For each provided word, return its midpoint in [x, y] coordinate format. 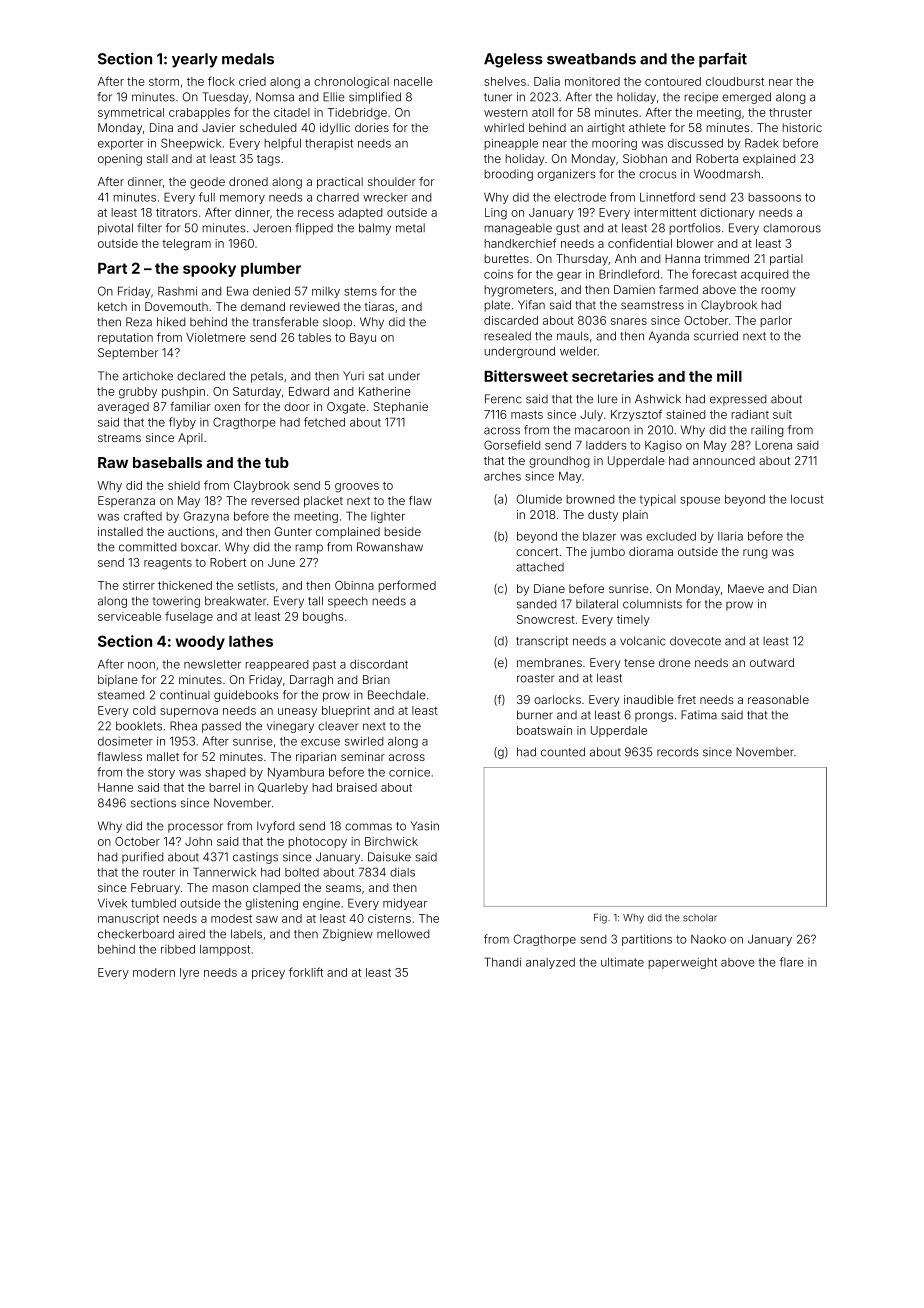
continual [185, 695]
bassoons [774, 197]
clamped [276, 889]
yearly [195, 60]
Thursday [582, 260]
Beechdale [397, 695]
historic [802, 127]
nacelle [413, 81]
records [678, 752]
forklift [306, 972]
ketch [112, 306]
